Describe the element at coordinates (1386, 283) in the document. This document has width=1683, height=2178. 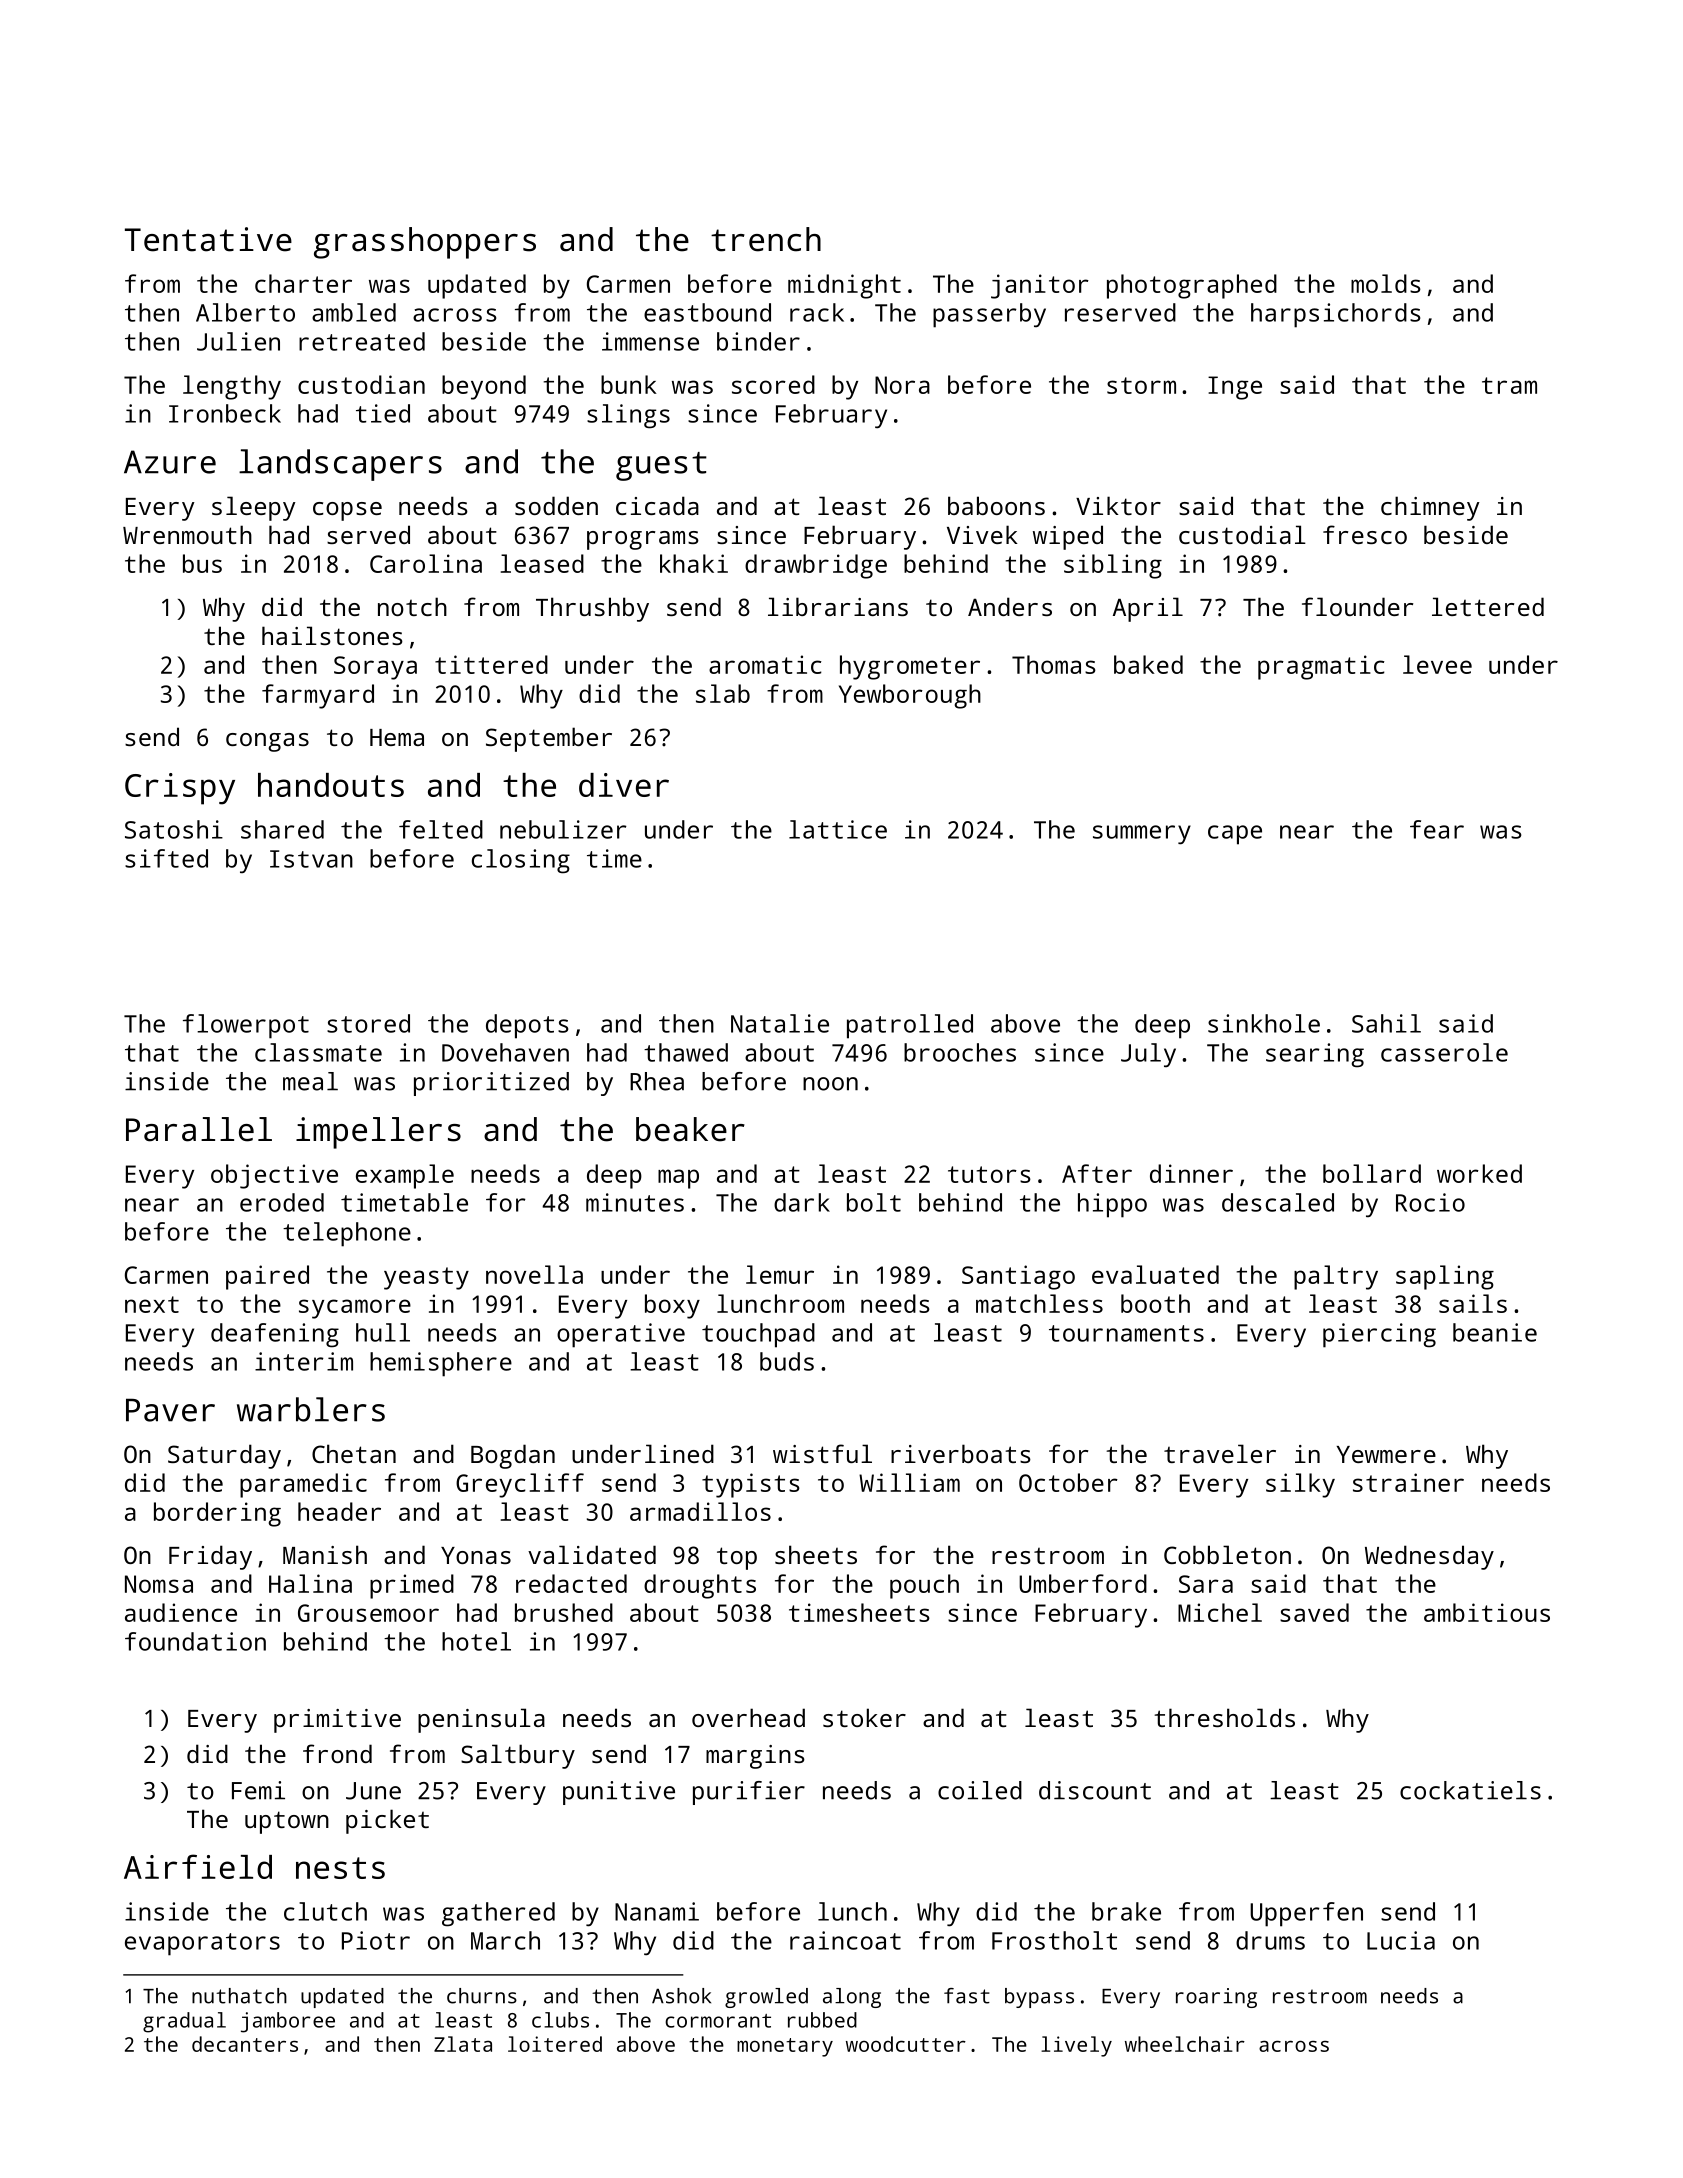
I see `molds` at that location.
